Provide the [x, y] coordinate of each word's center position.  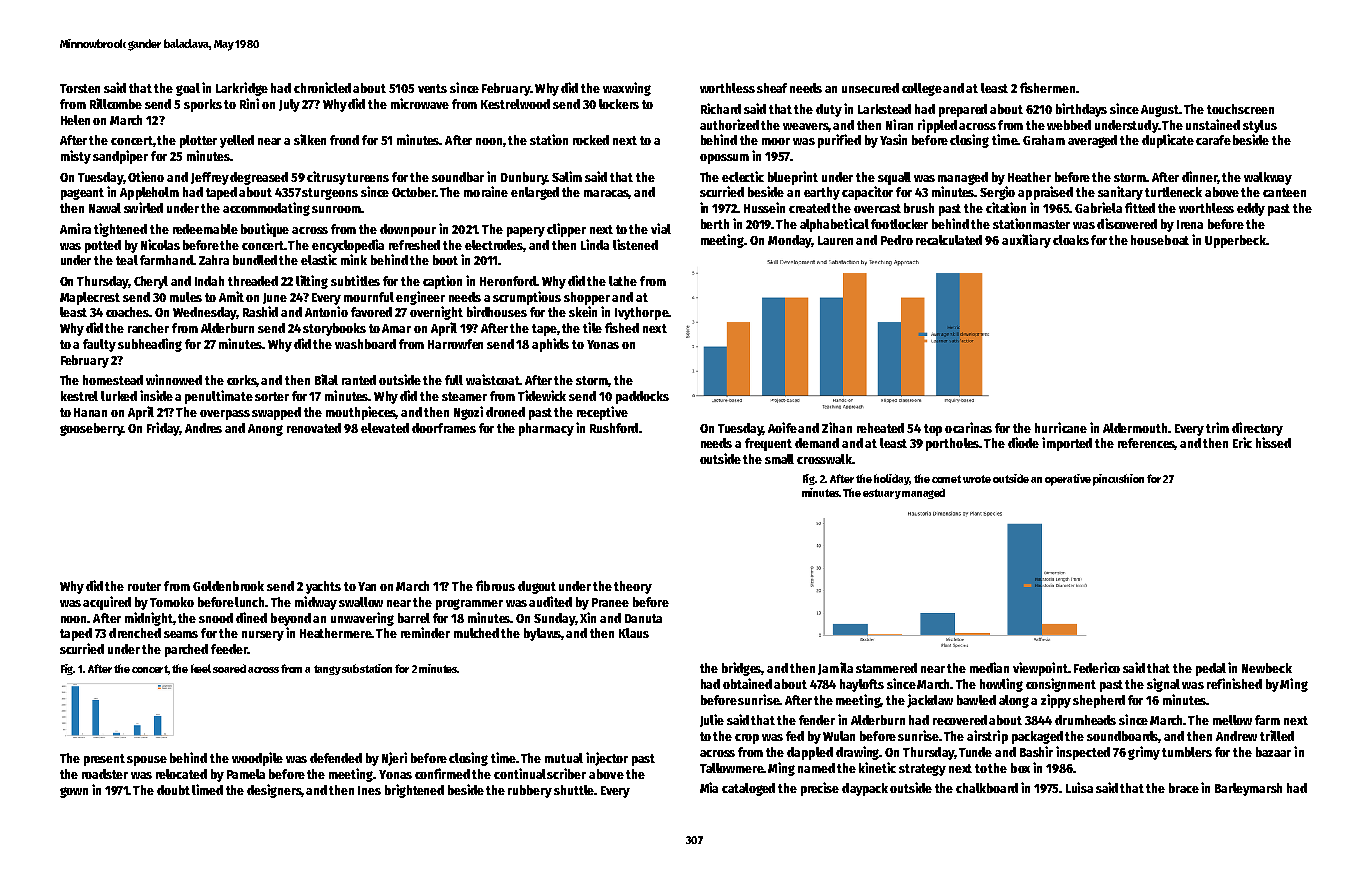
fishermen [1047, 87]
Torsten [80, 88]
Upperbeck [1235, 241]
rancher [148, 328]
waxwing [627, 89]
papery [526, 232]
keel [201, 668]
